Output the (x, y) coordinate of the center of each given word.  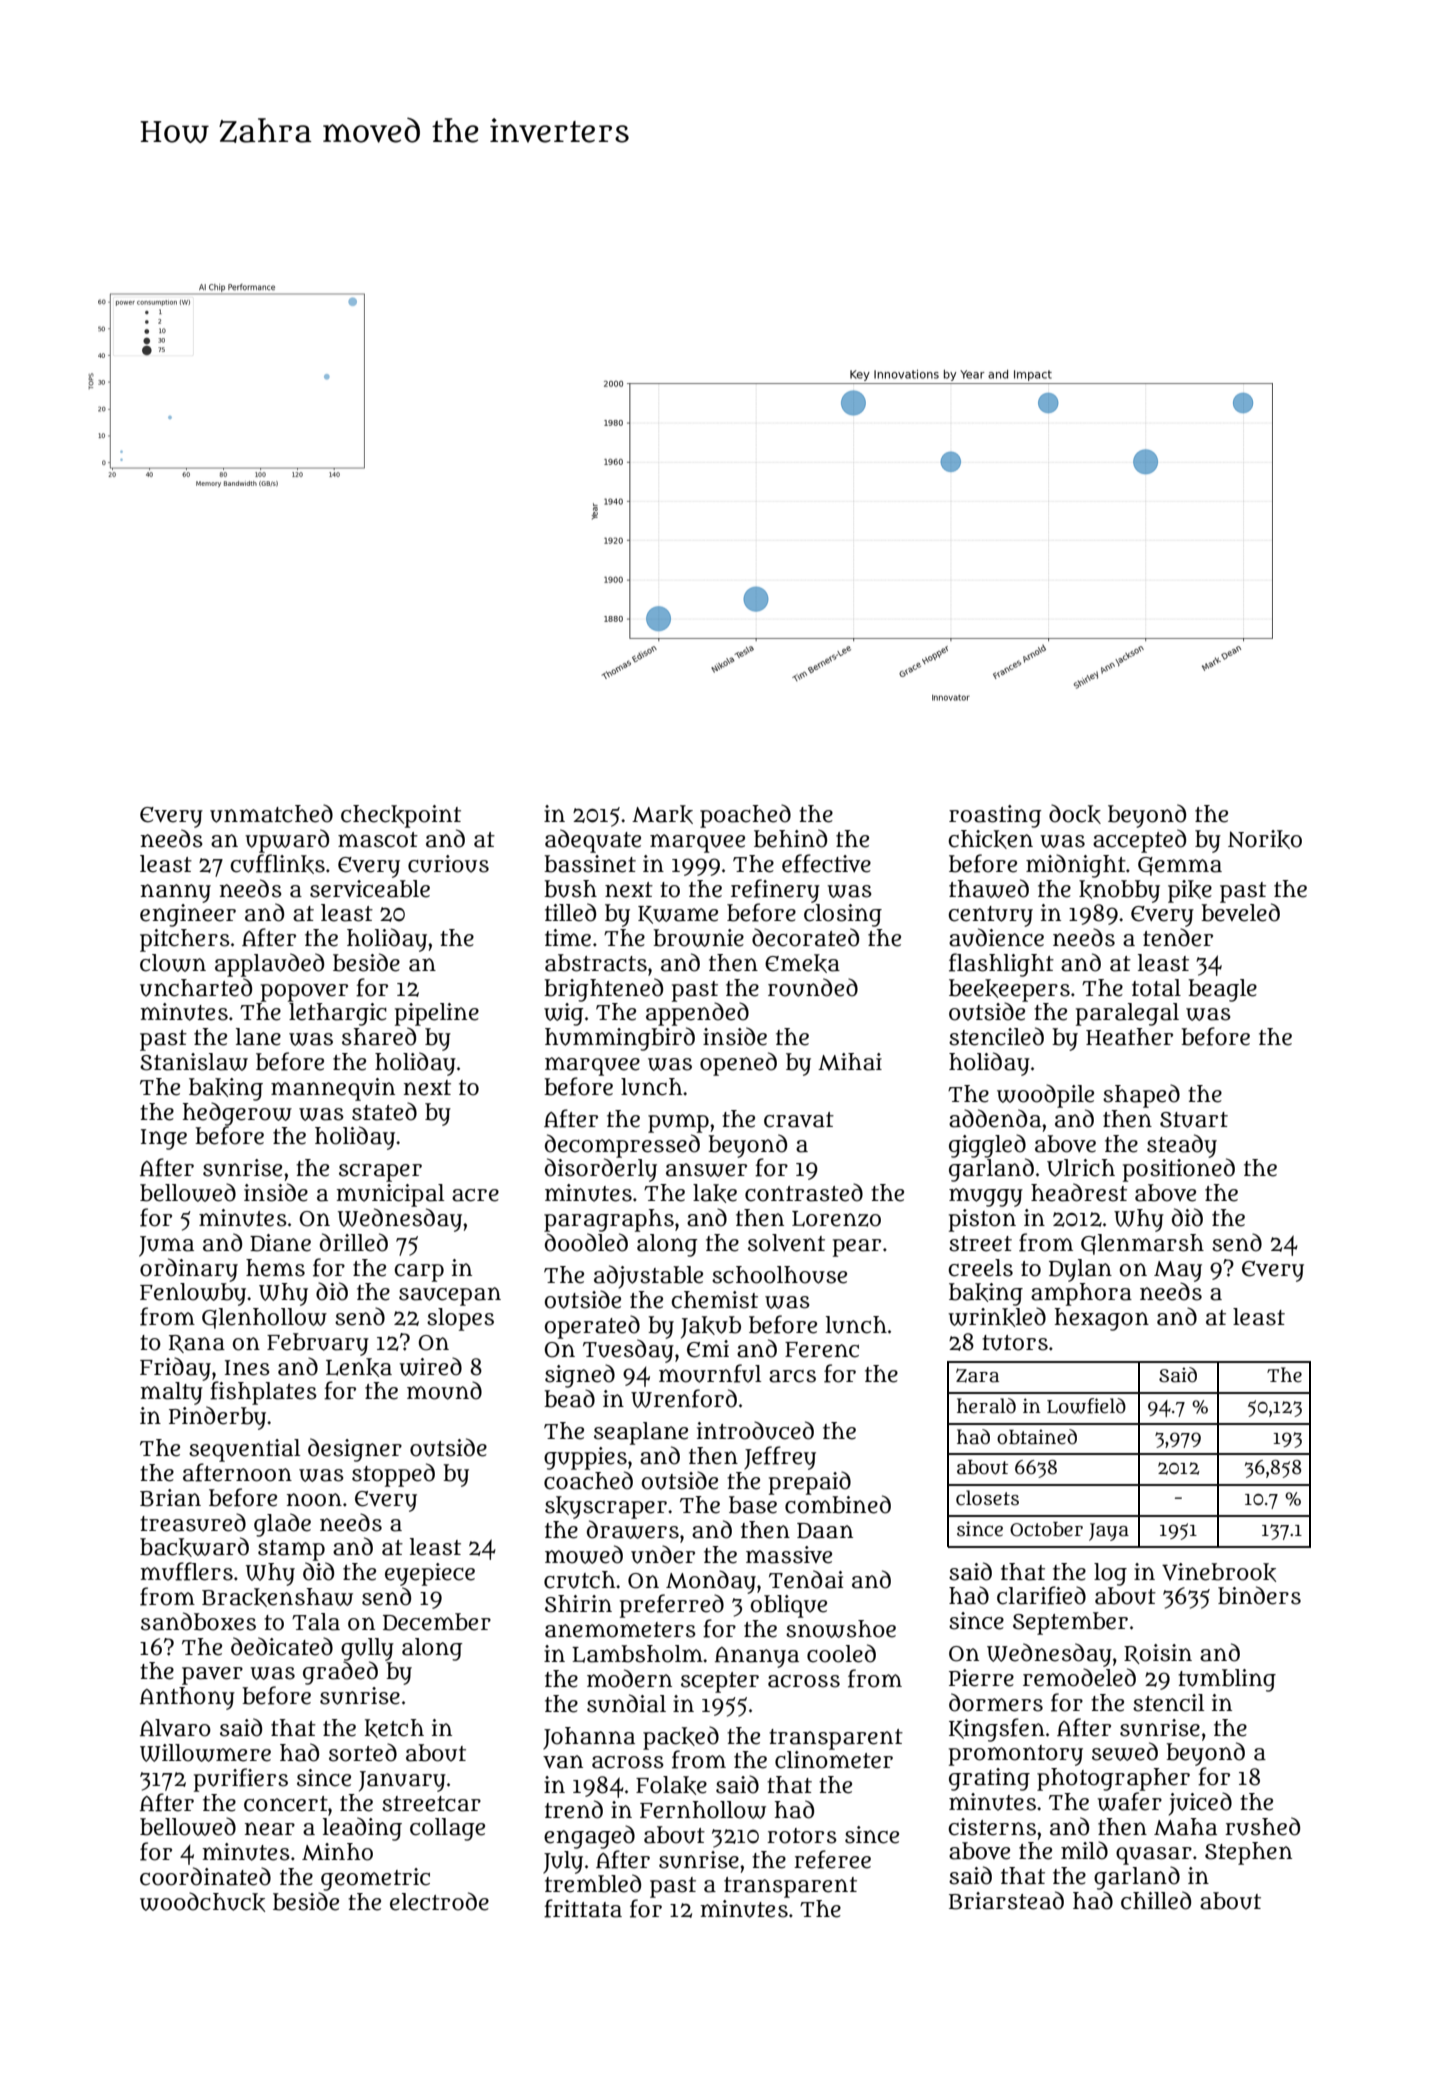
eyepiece (430, 1574)
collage (447, 1829)
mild (1084, 1850)
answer (706, 1170)
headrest (1079, 1192)
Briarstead (1006, 1900)
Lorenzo (836, 1219)
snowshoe (841, 1629)
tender (1178, 937)
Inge (164, 1139)
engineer (188, 915)
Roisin (1158, 1654)
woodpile (1045, 1096)
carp (419, 1273)
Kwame (678, 915)
